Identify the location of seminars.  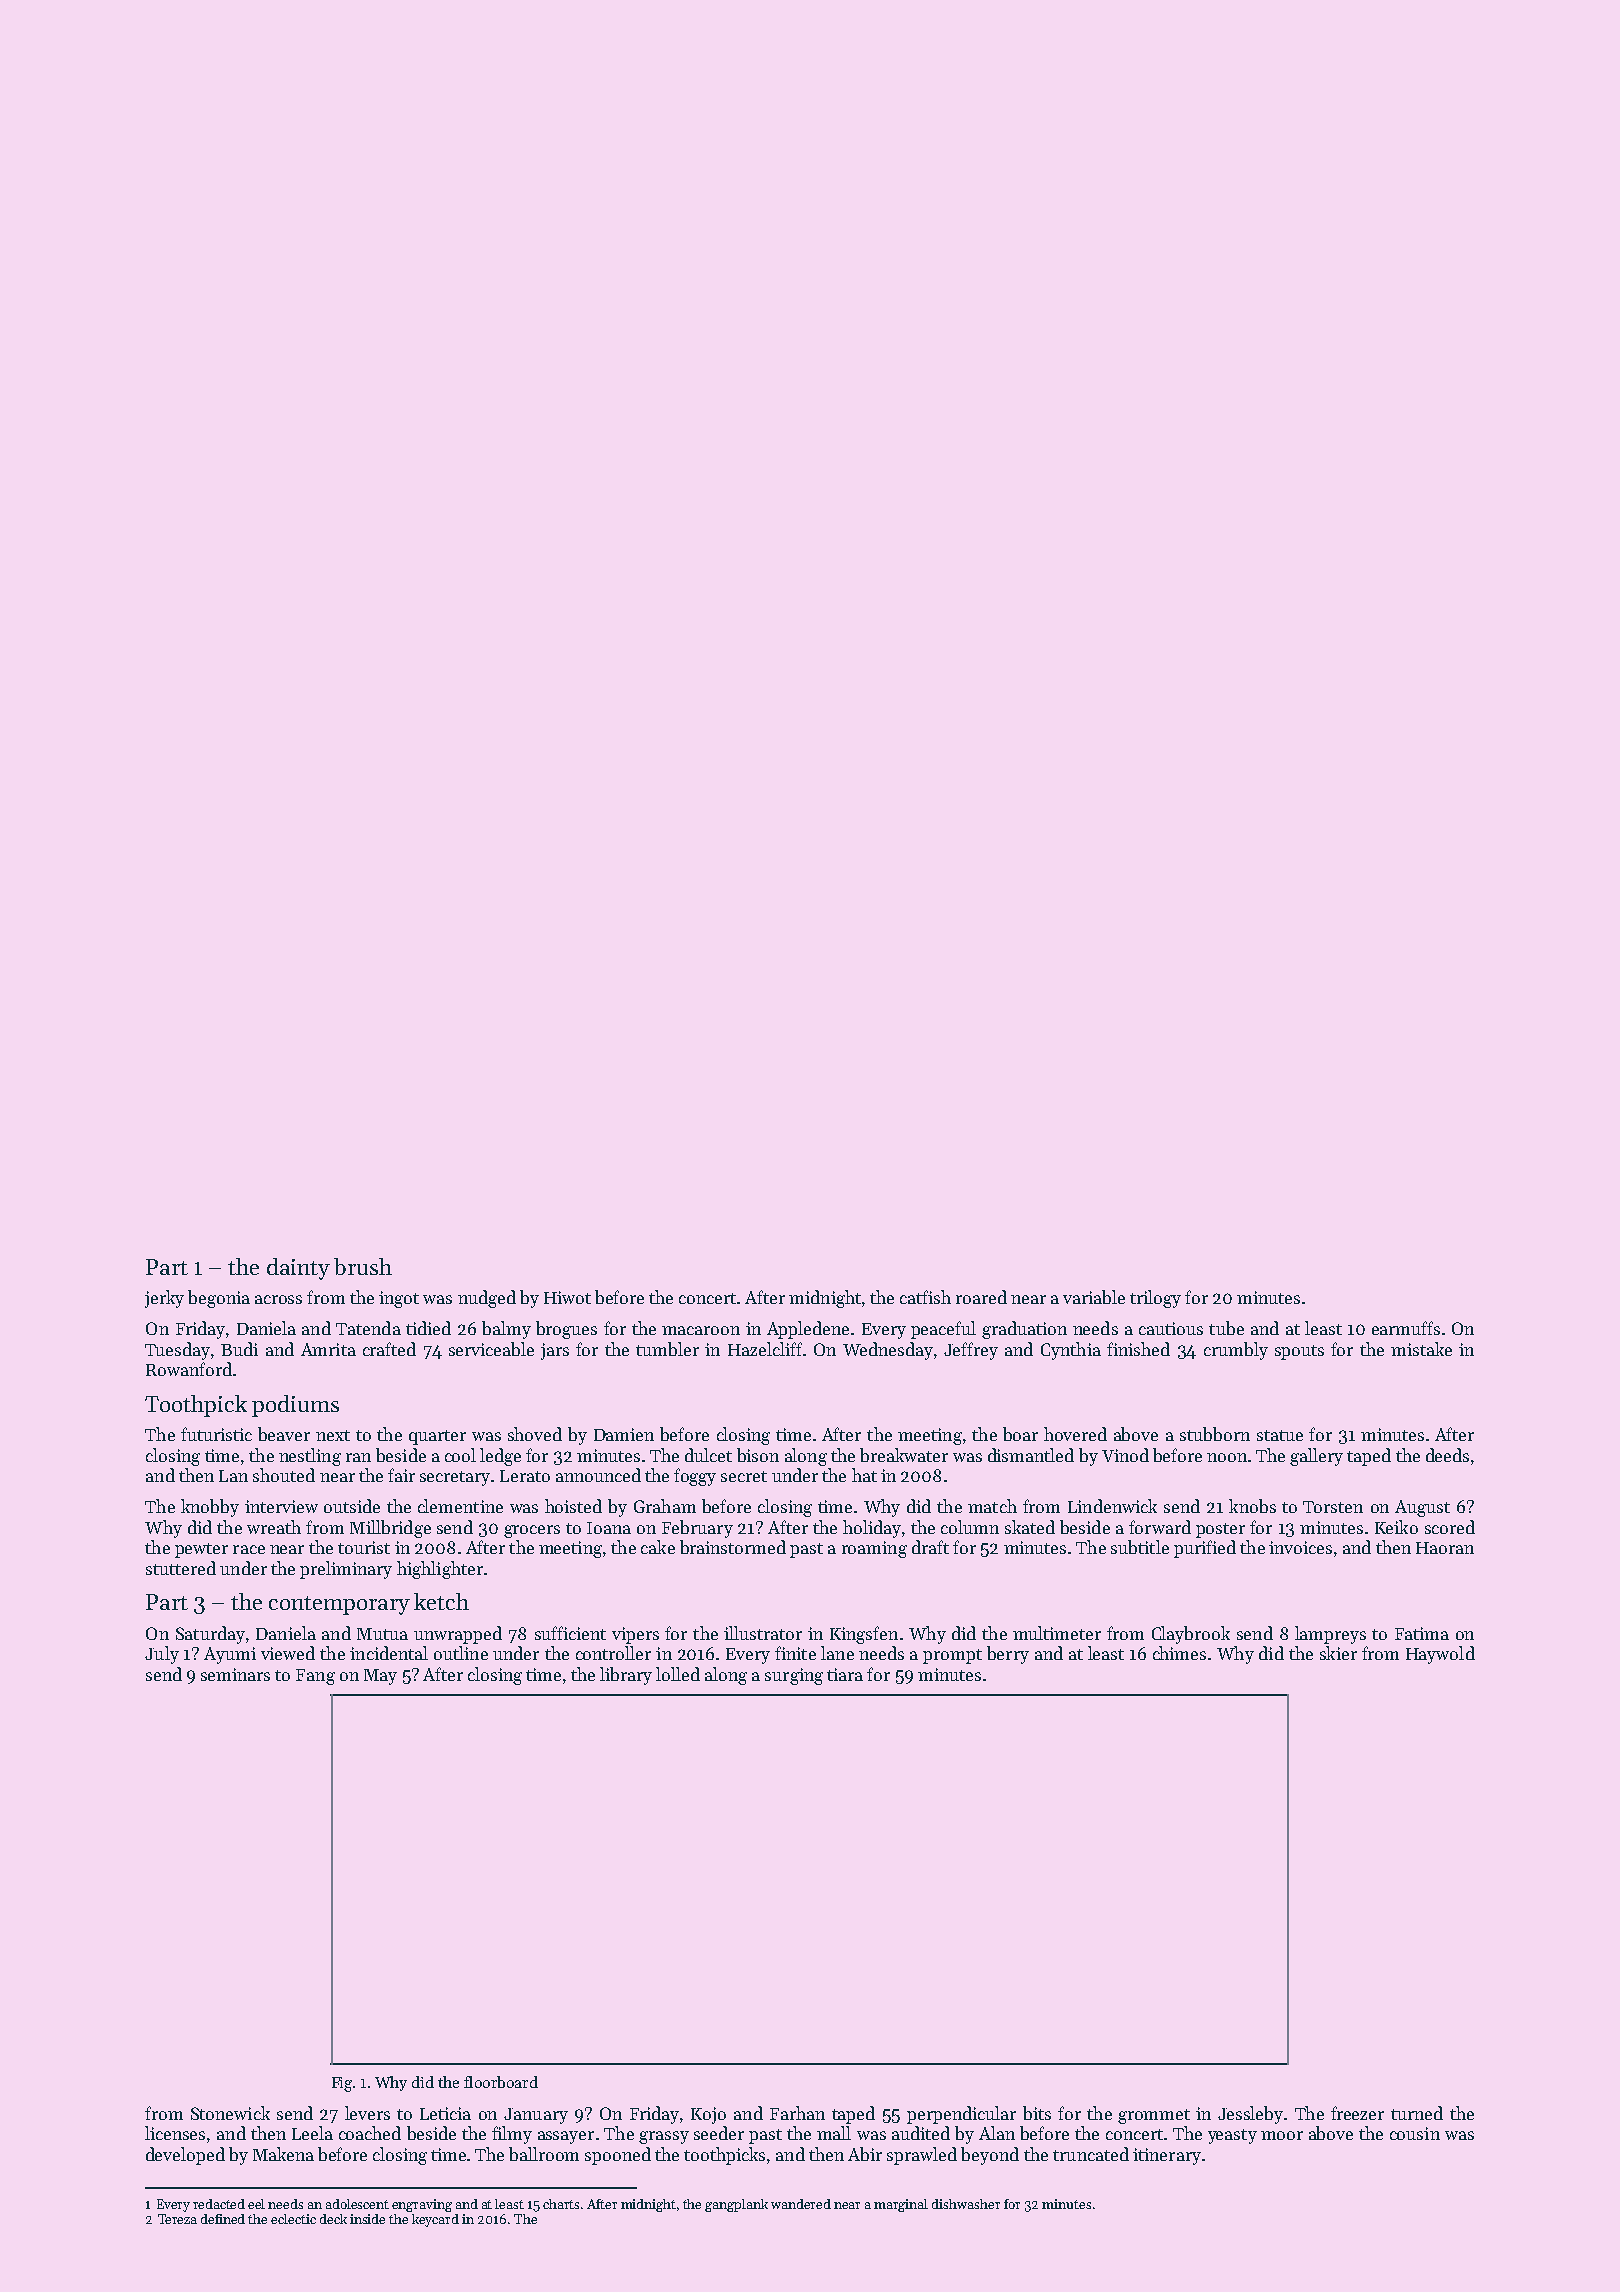
(235, 1674).
